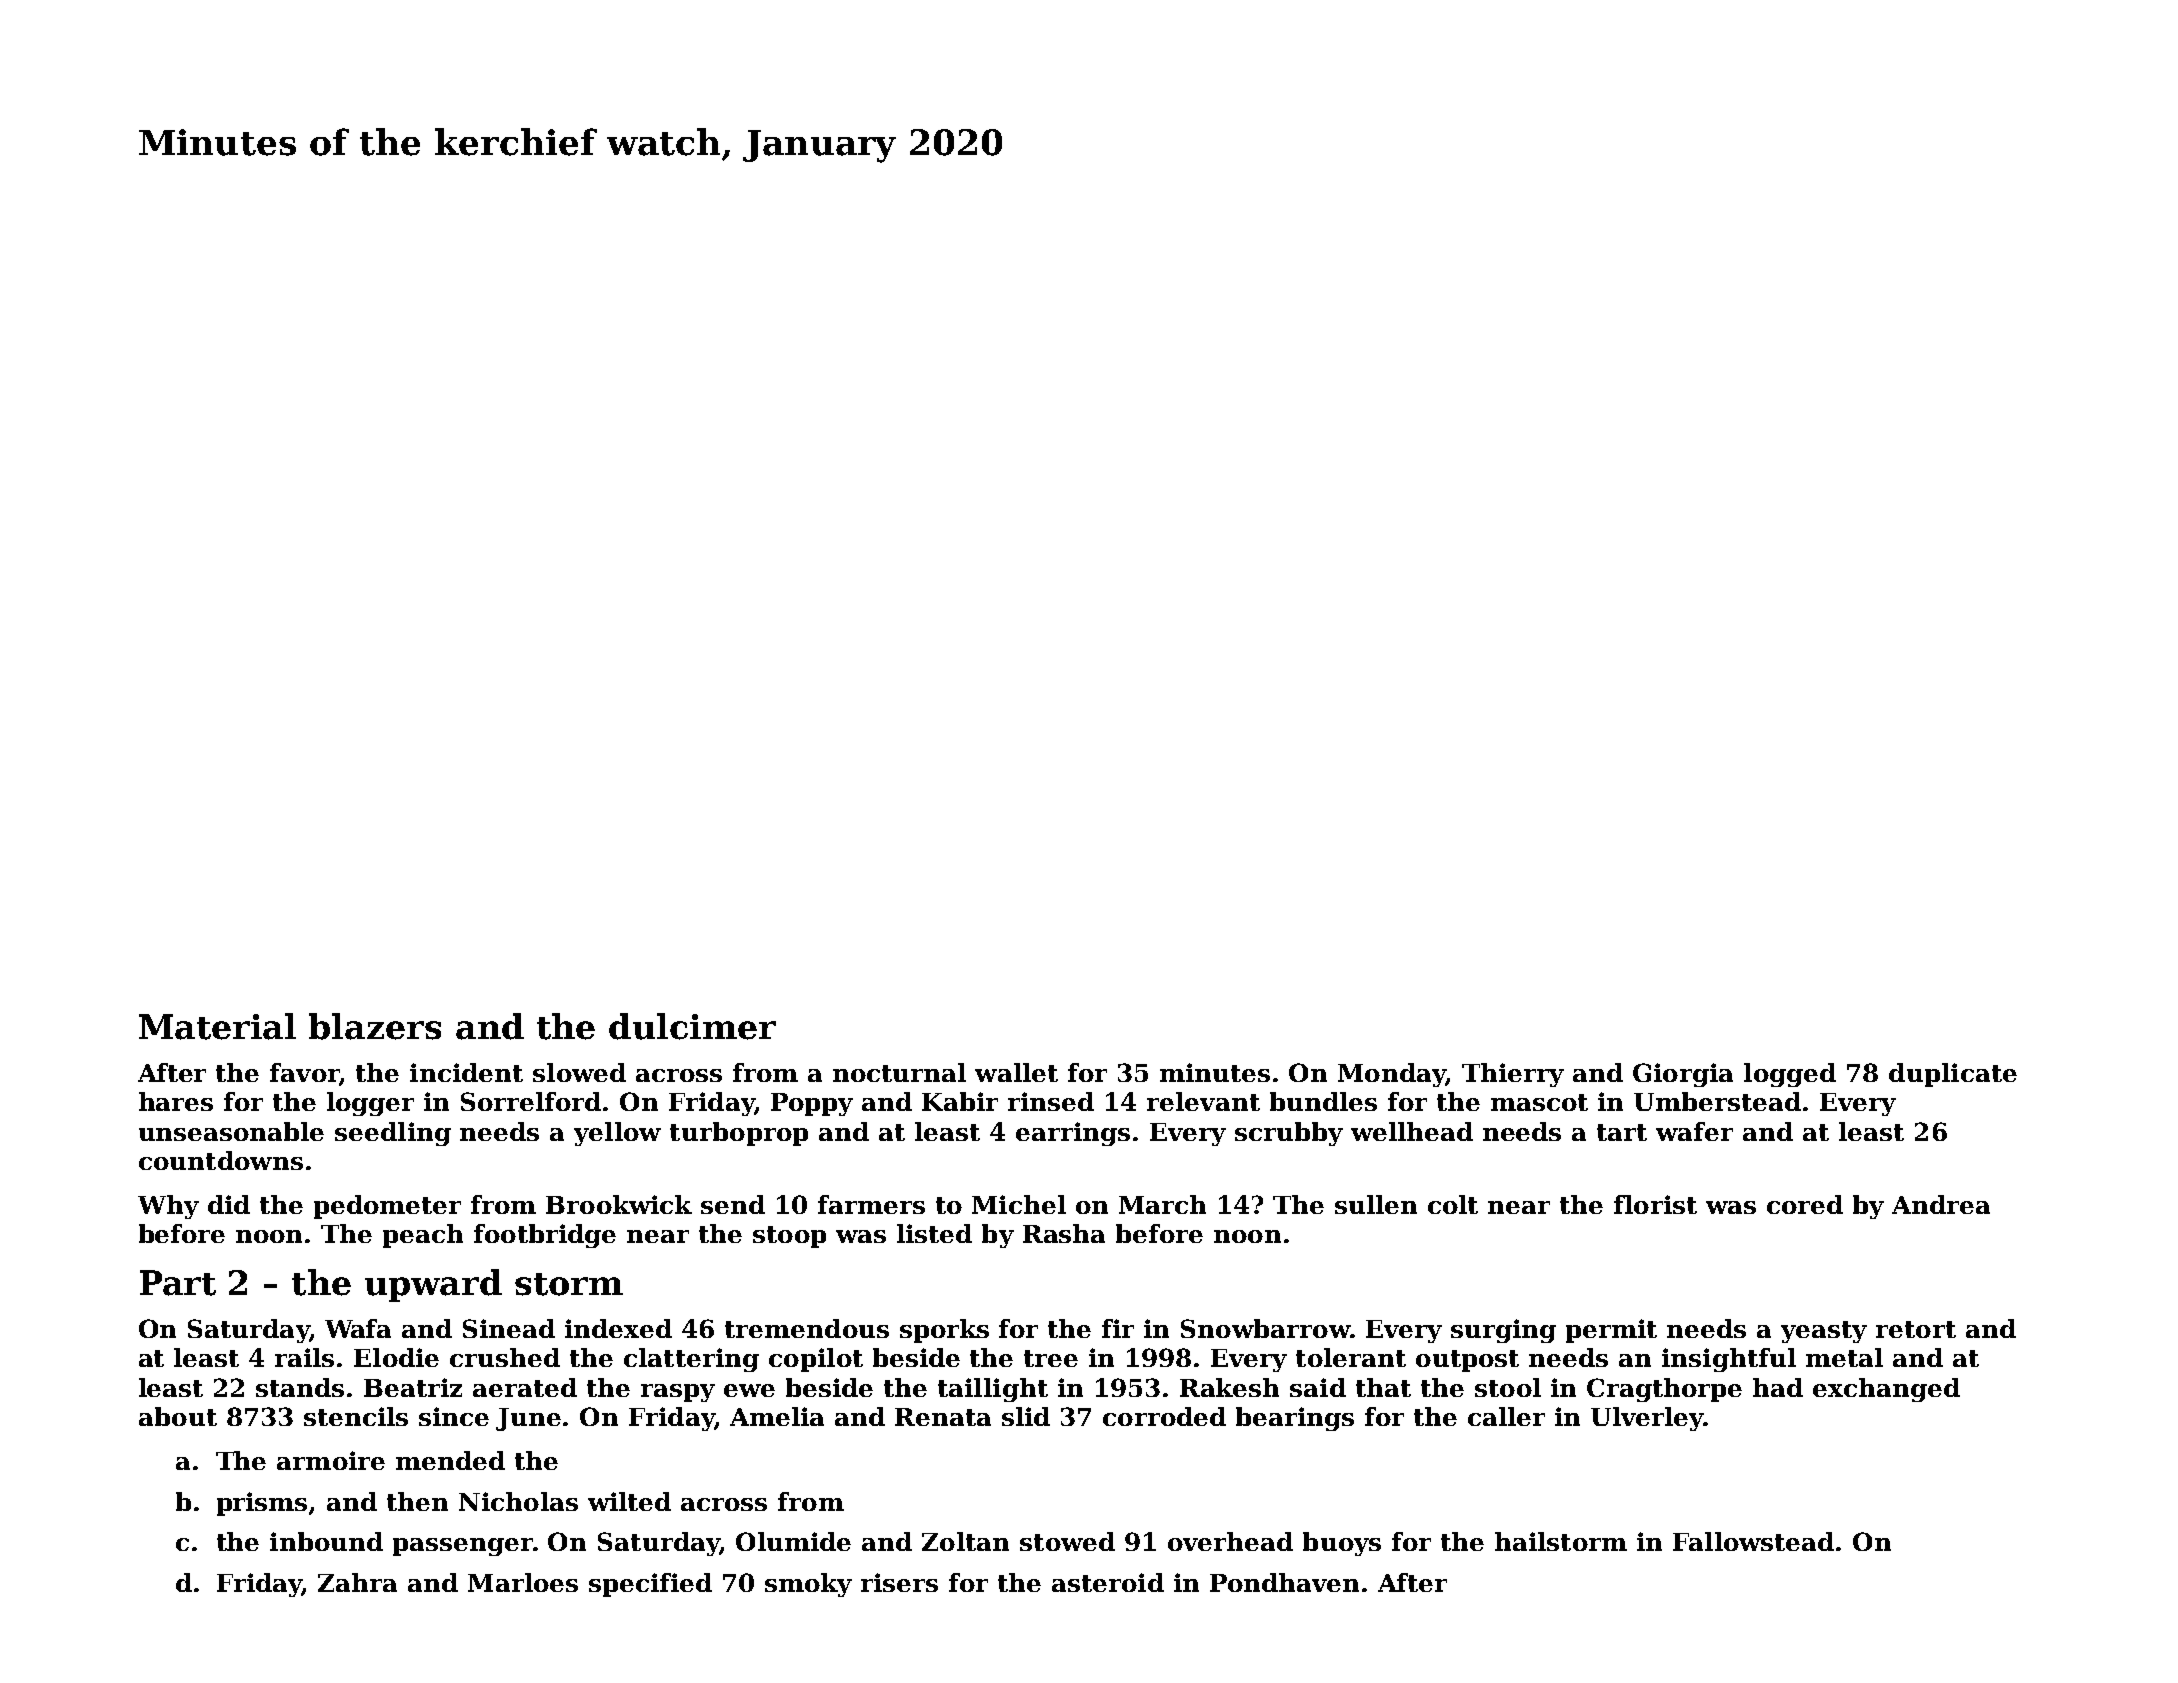  What do you see at coordinates (262, 1504) in the screenshot?
I see `prisms` at bounding box center [262, 1504].
